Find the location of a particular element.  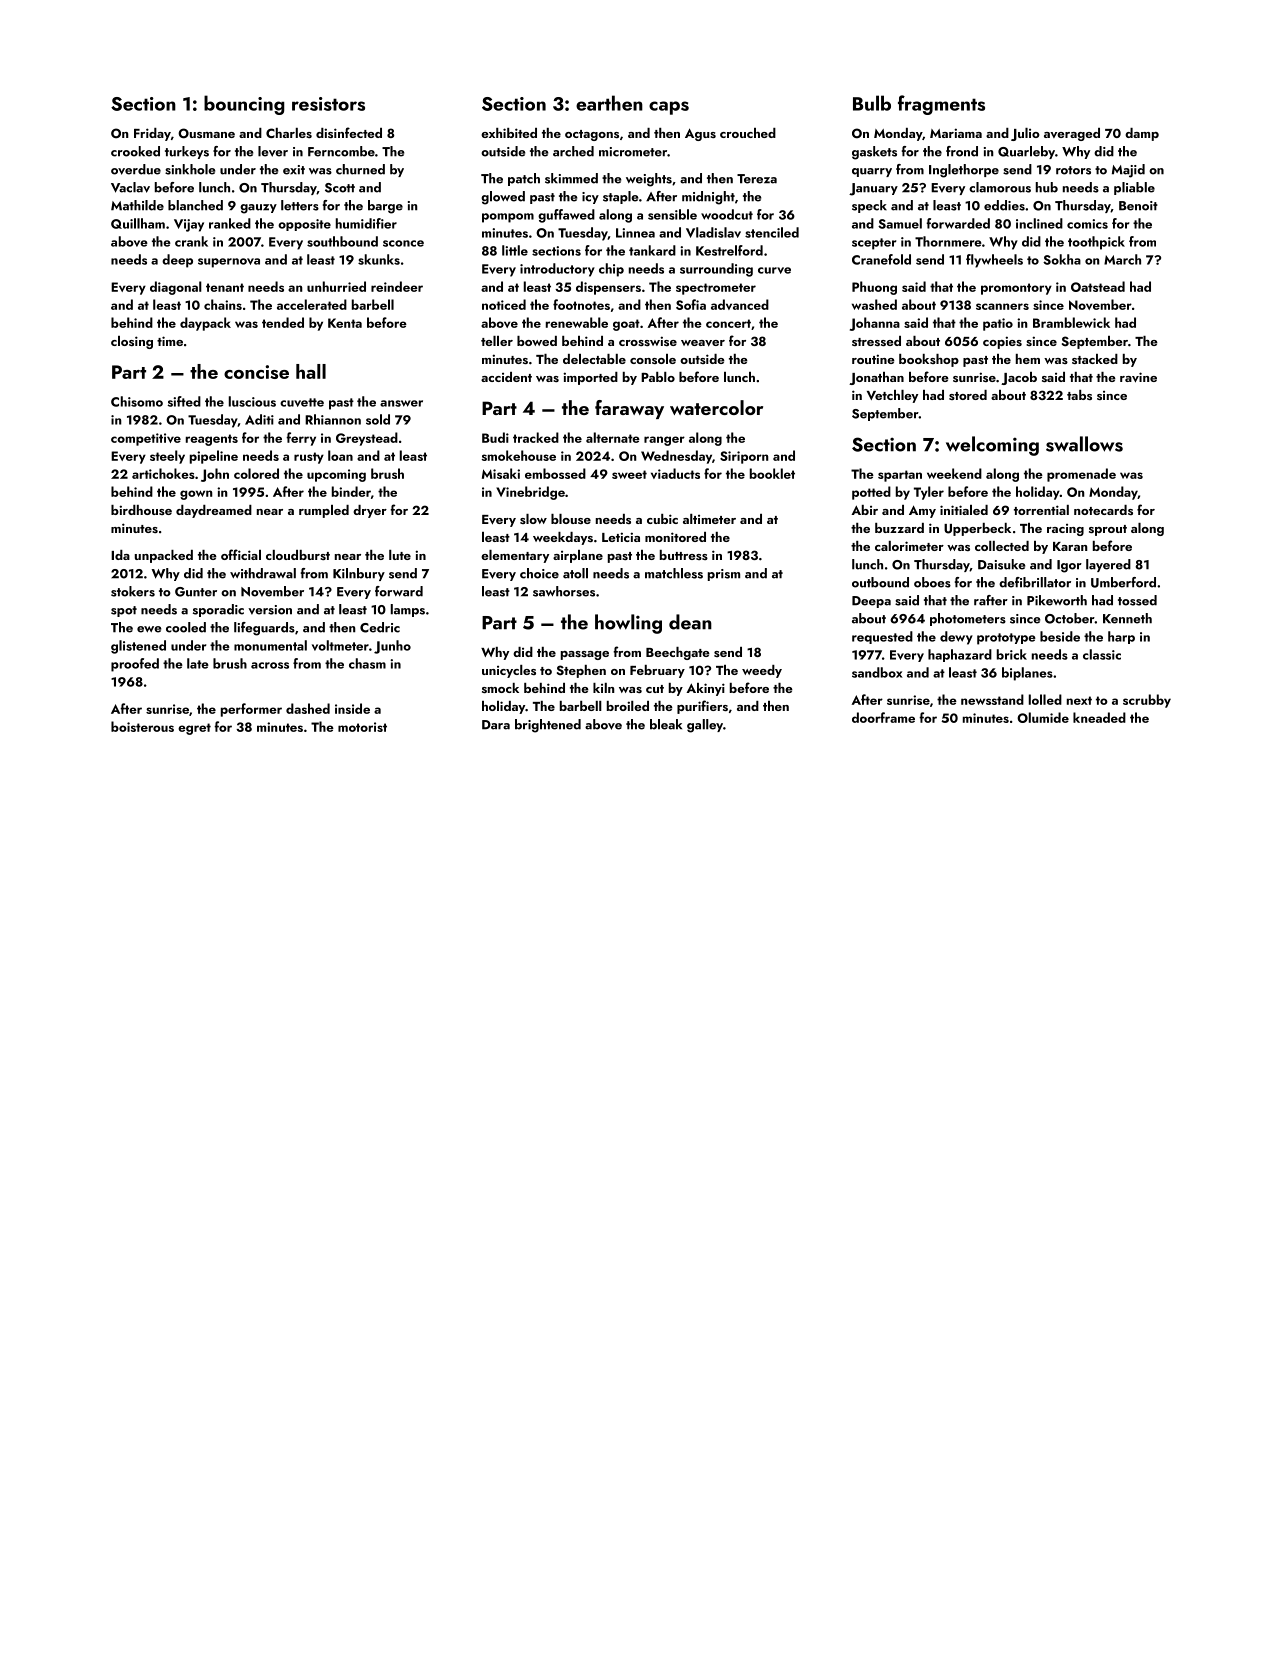

promenade is located at coordinates (1081, 475).
